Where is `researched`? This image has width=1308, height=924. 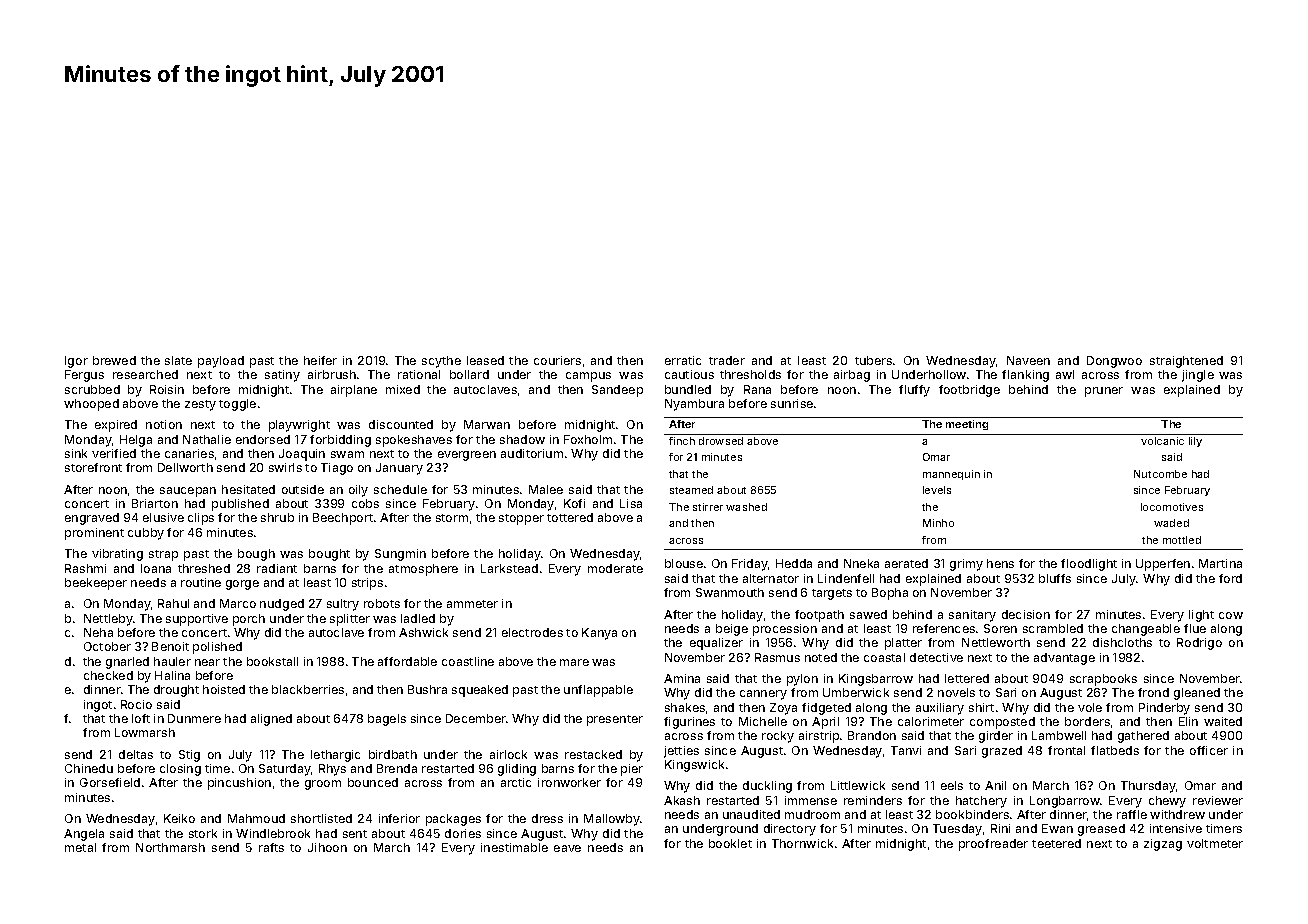
researched is located at coordinates (145, 374).
